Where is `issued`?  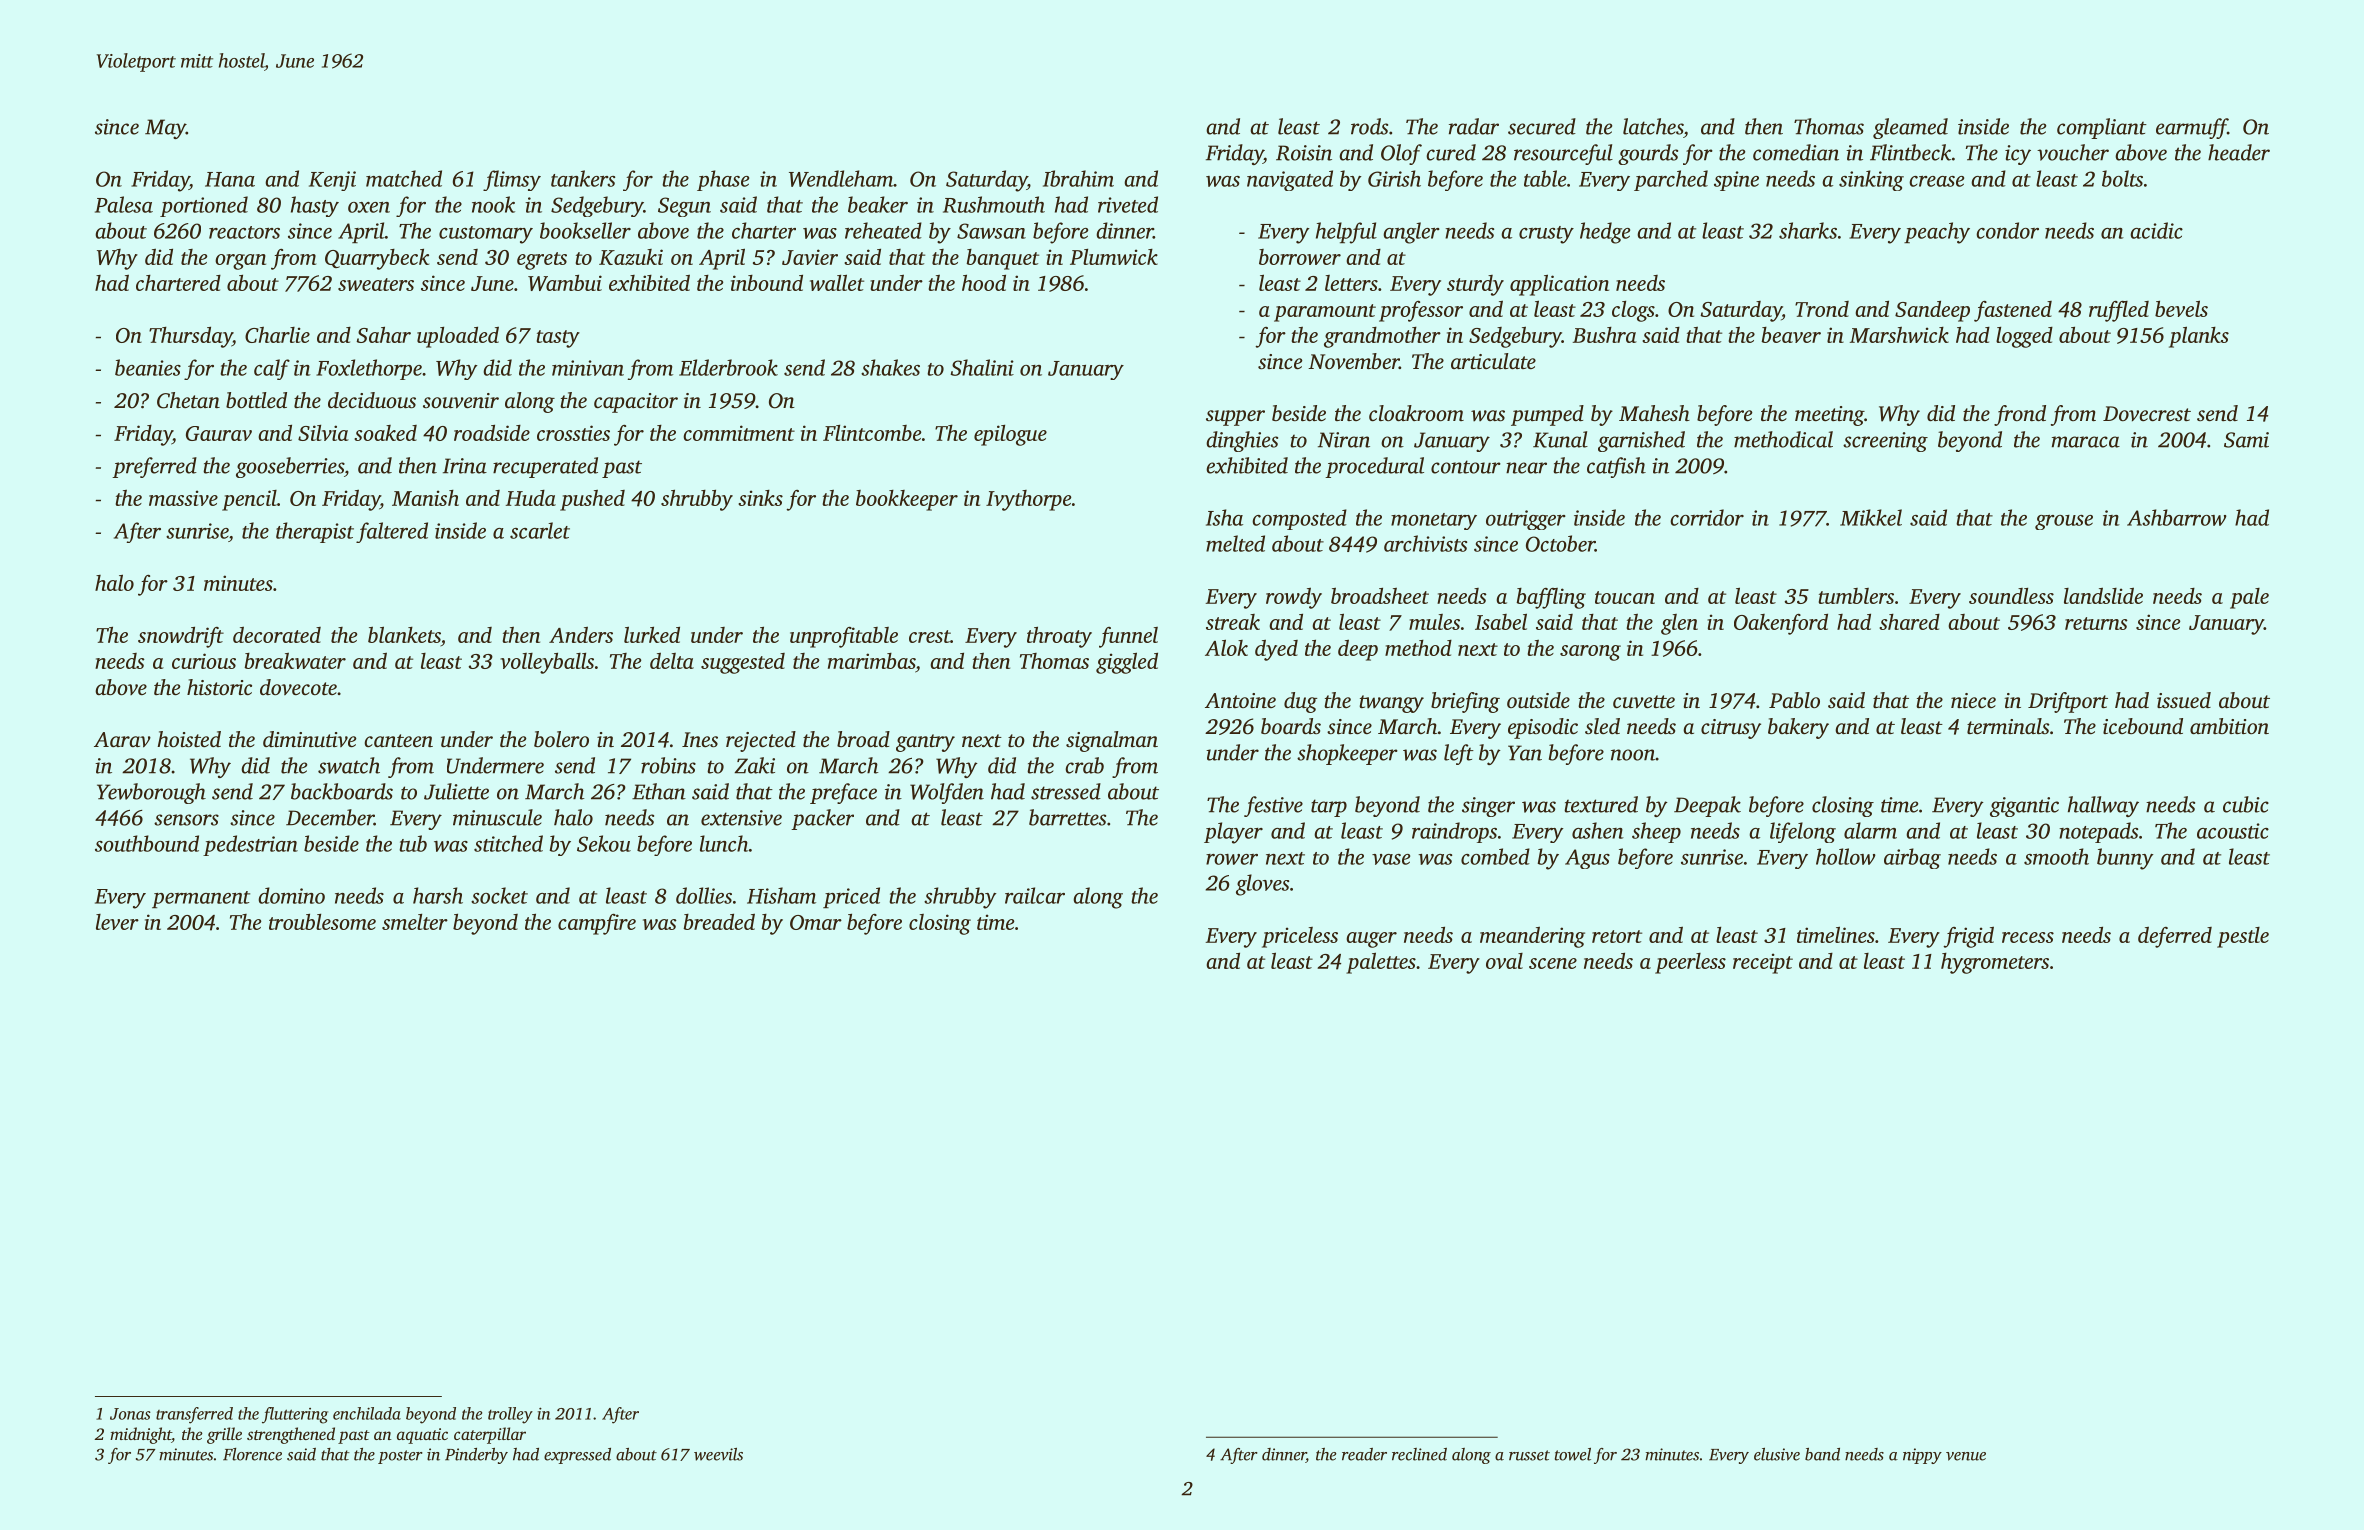 issued is located at coordinates (2184, 700).
